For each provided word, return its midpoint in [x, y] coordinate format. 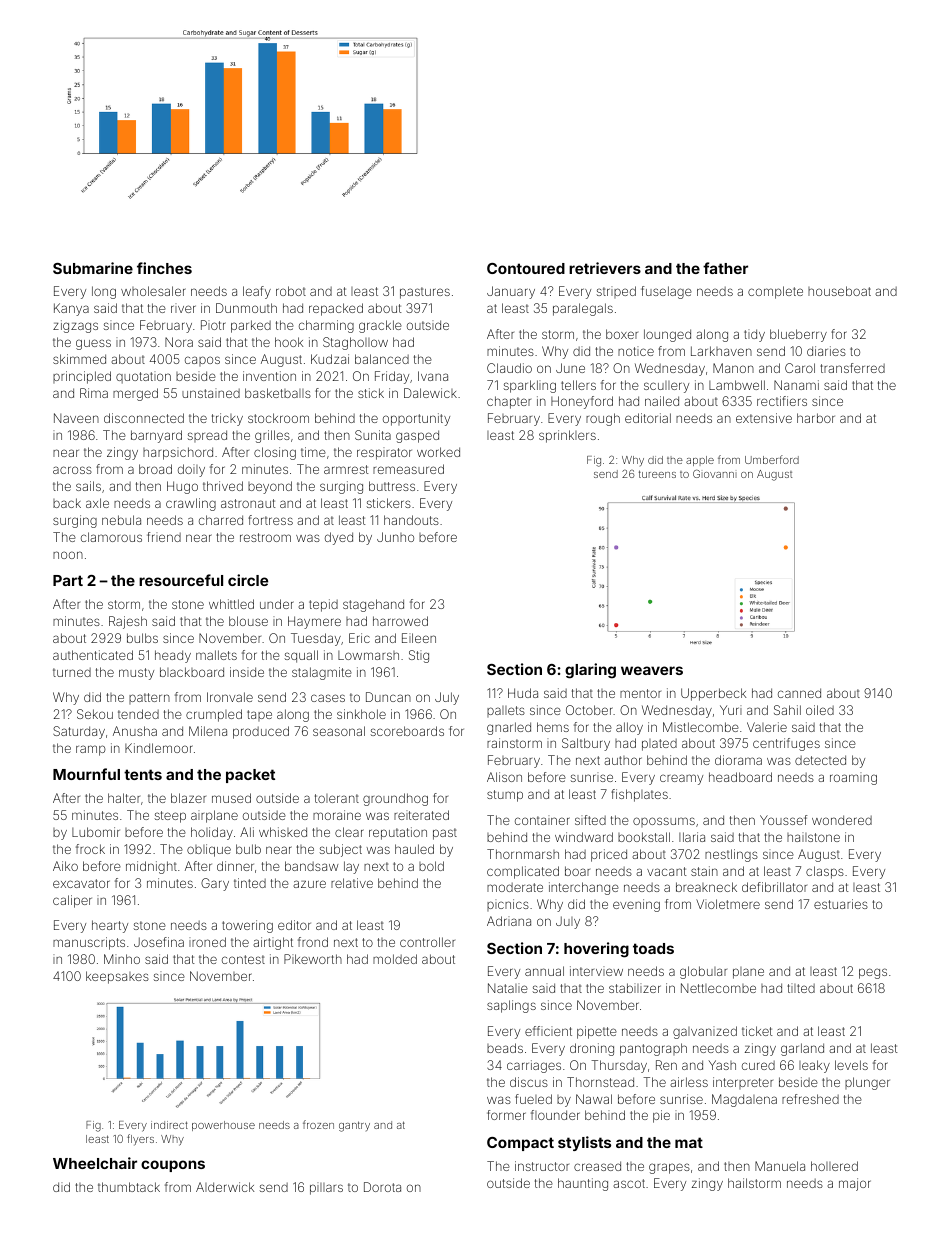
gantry [354, 1126]
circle [248, 580]
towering [247, 926]
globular [703, 972]
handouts [411, 520]
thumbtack [129, 1187]
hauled [414, 849]
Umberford [772, 459]
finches [164, 268]
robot [291, 291]
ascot [629, 1183]
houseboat [839, 291]
